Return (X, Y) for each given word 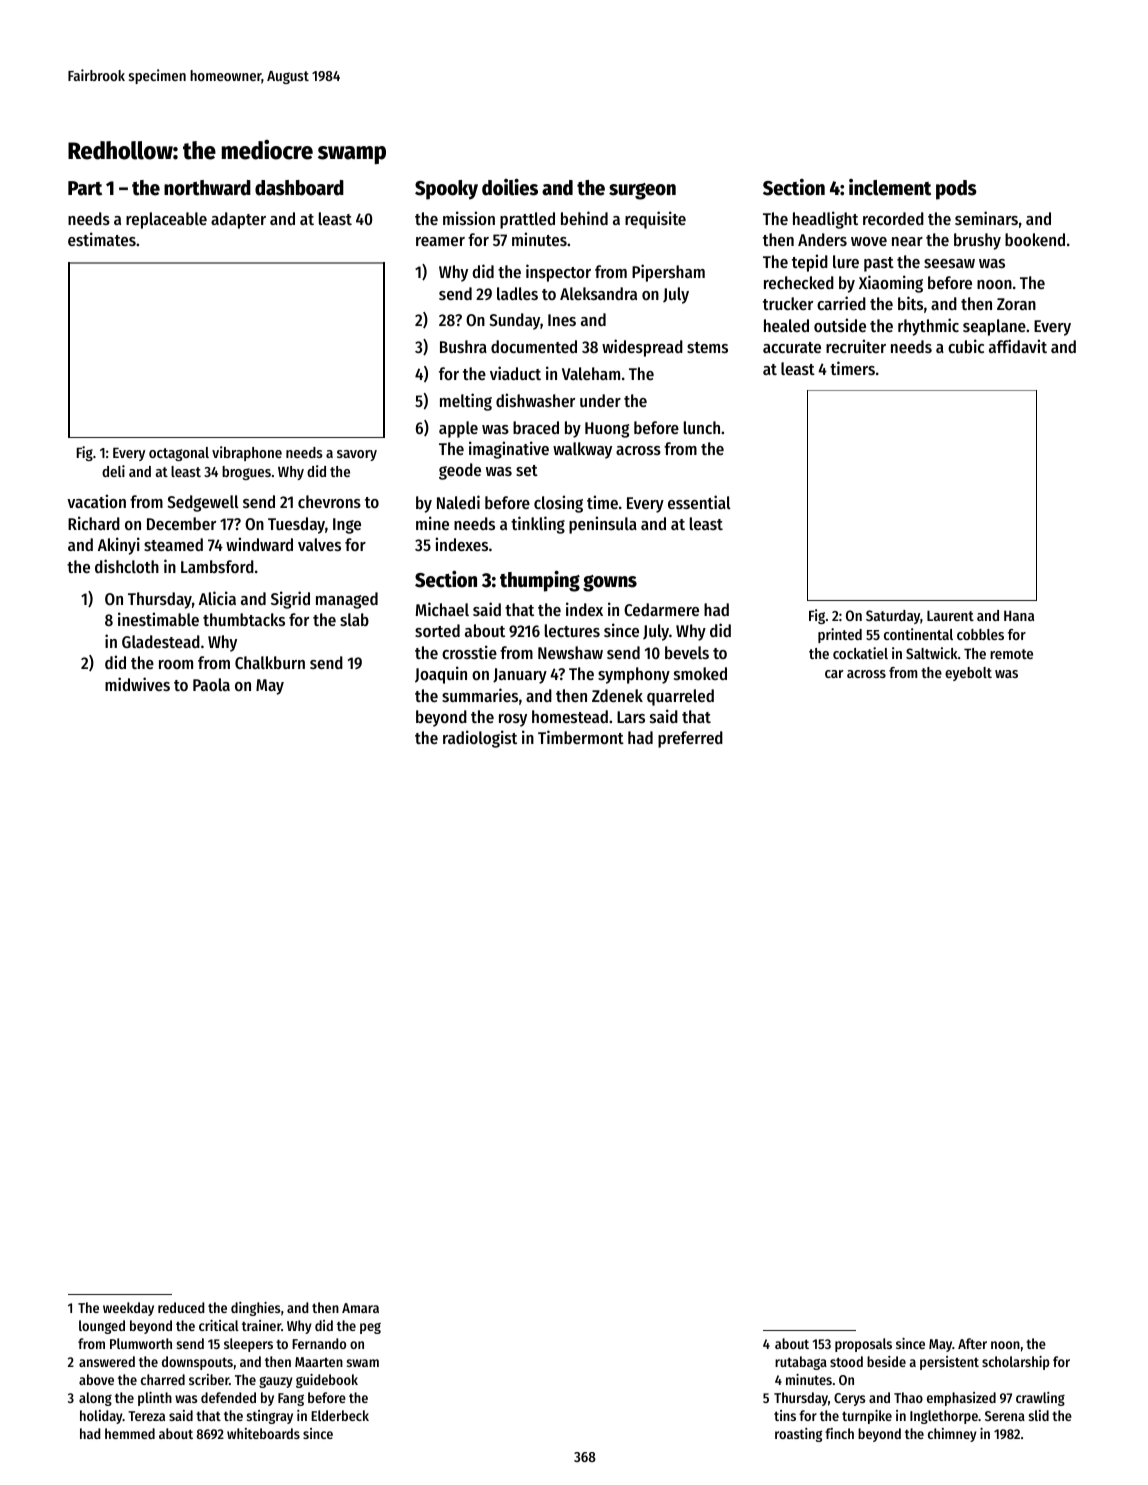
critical (219, 1325)
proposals (863, 1345)
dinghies (256, 1309)
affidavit (1018, 346)
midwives (137, 684)
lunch (702, 427)
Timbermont (581, 737)
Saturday (893, 617)
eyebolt (968, 674)
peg (370, 1328)
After (972, 1343)
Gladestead (161, 641)
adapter (238, 220)
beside (886, 1361)
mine (432, 523)
